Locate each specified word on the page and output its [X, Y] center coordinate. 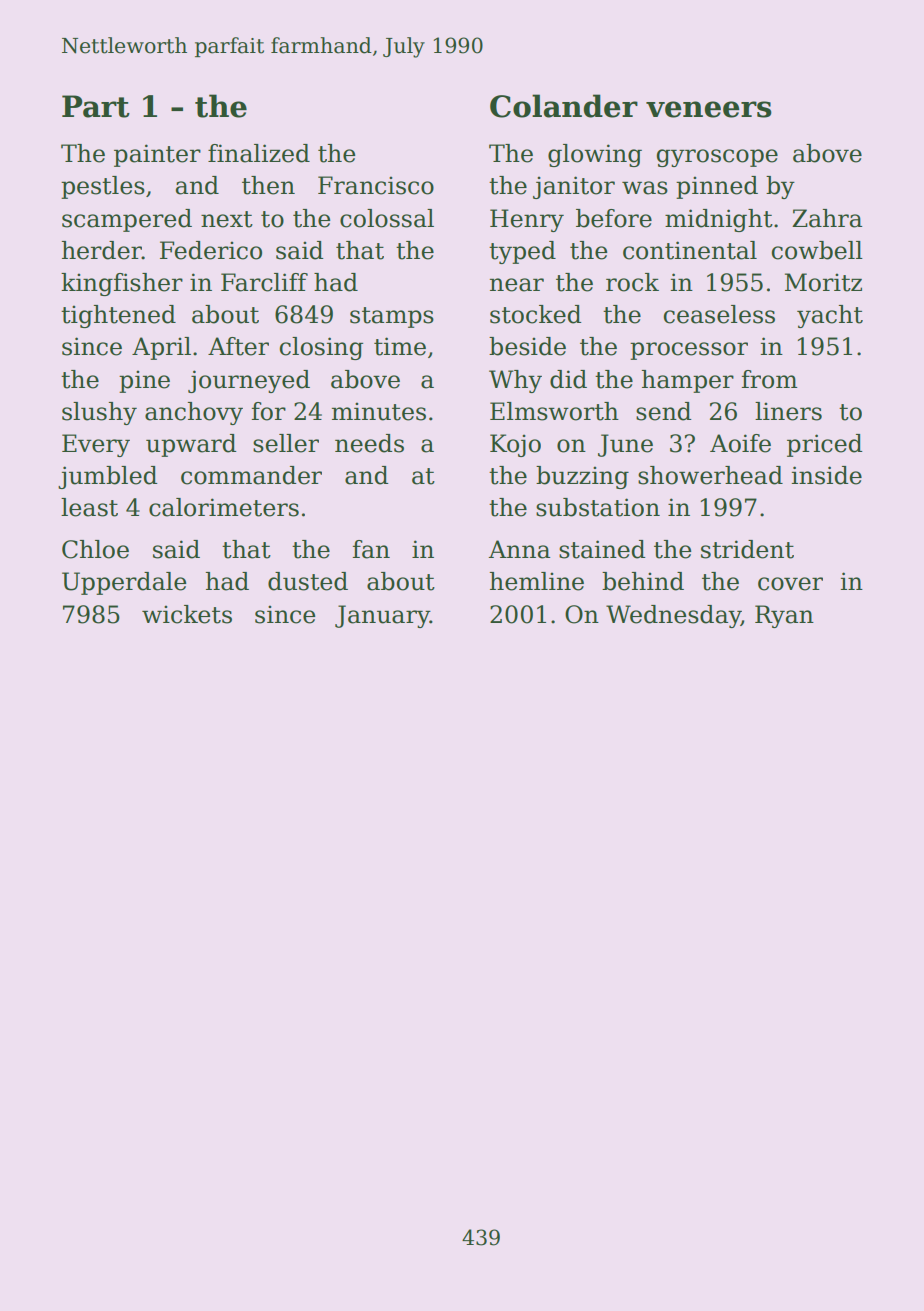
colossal [387, 218]
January [382, 616]
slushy [99, 413]
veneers [709, 109]
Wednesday [673, 616]
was [645, 188]
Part [96, 106]
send [663, 411]
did [568, 379]
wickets [187, 614]
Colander [564, 106]
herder [102, 250]
